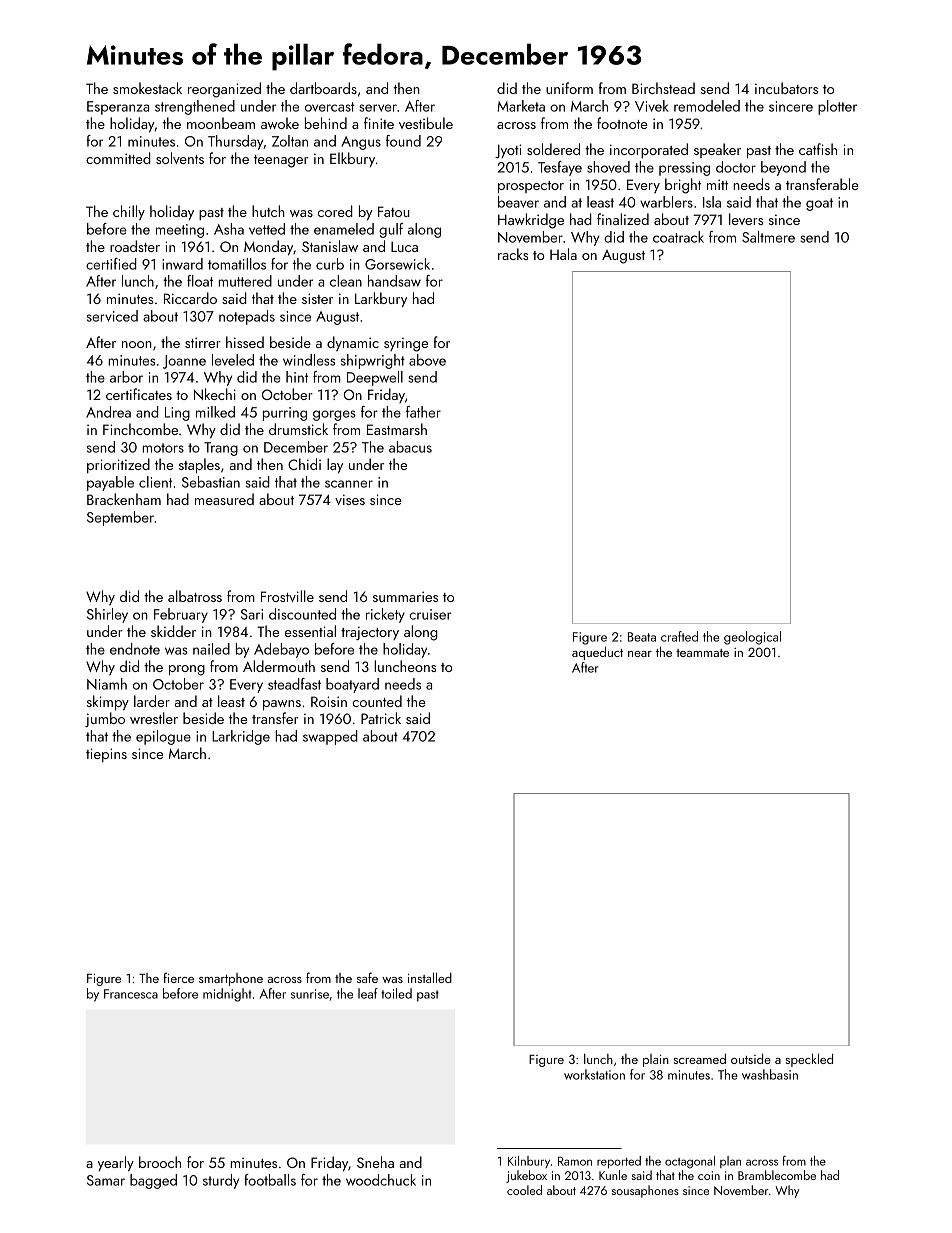 The image size is (952, 1233). What do you see at coordinates (349, 484) in the screenshot?
I see `scanner` at bounding box center [349, 484].
